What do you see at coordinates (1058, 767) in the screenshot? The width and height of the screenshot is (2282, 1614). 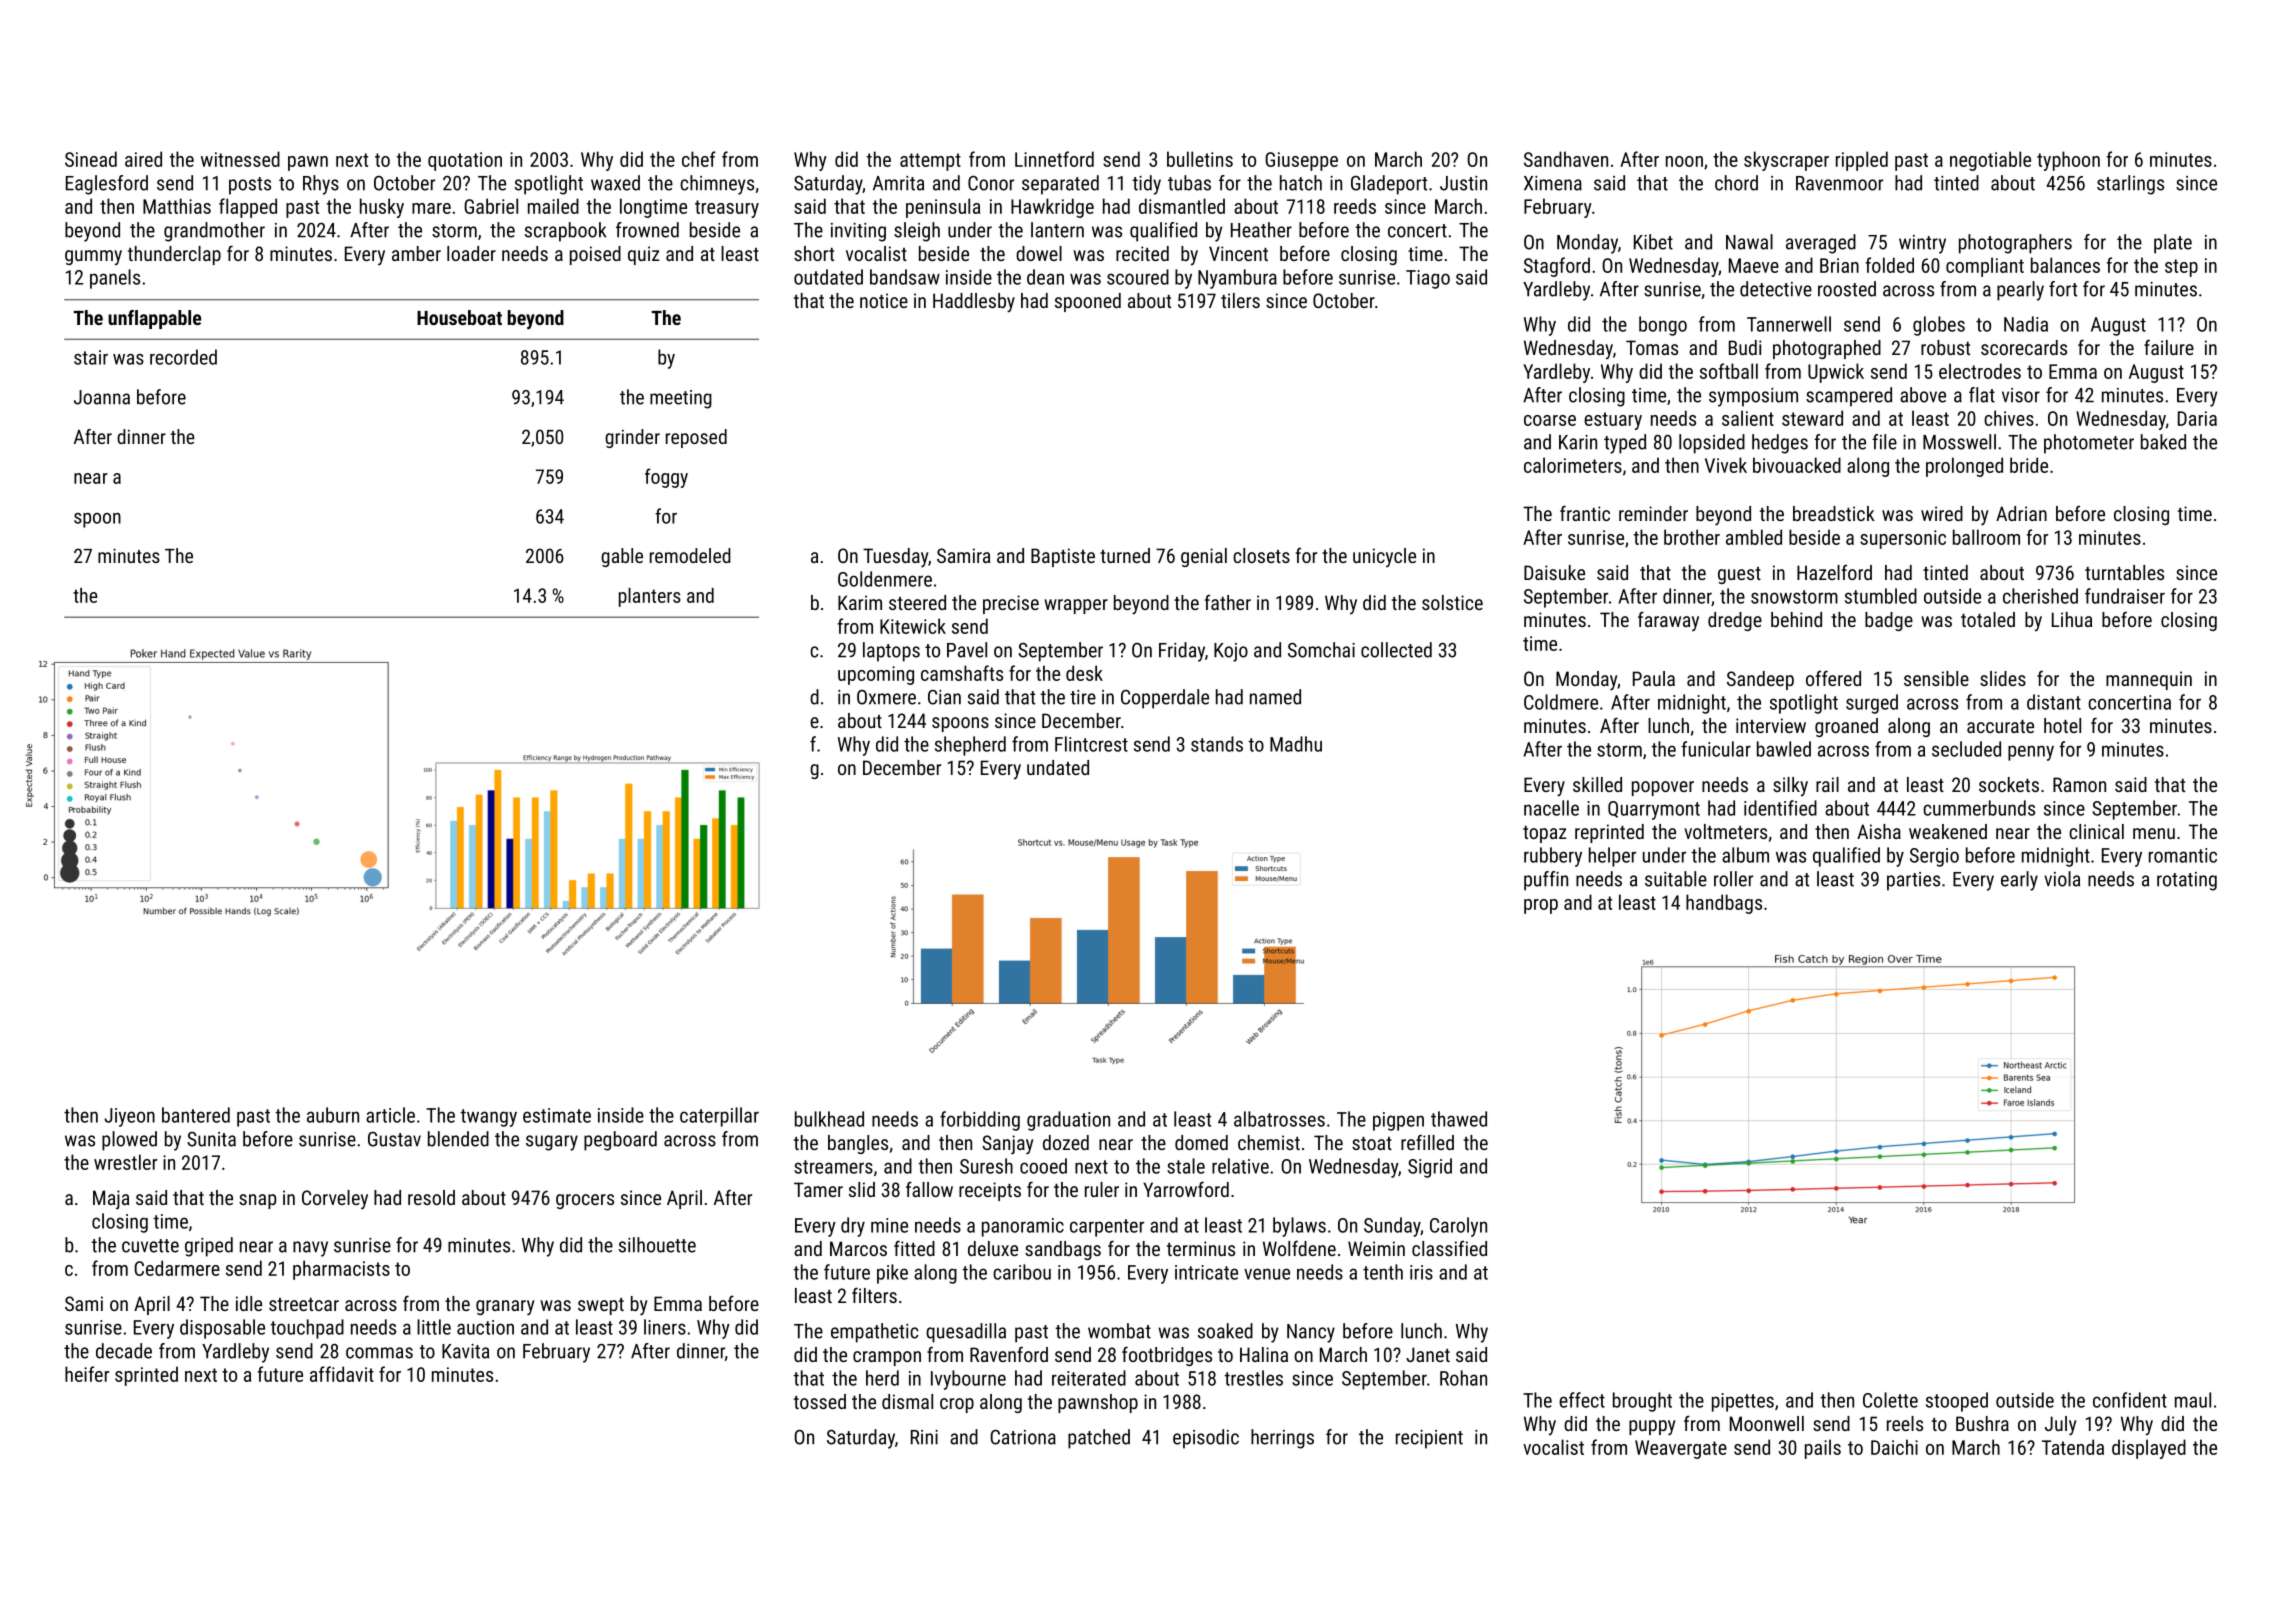 I see `undated` at bounding box center [1058, 767].
